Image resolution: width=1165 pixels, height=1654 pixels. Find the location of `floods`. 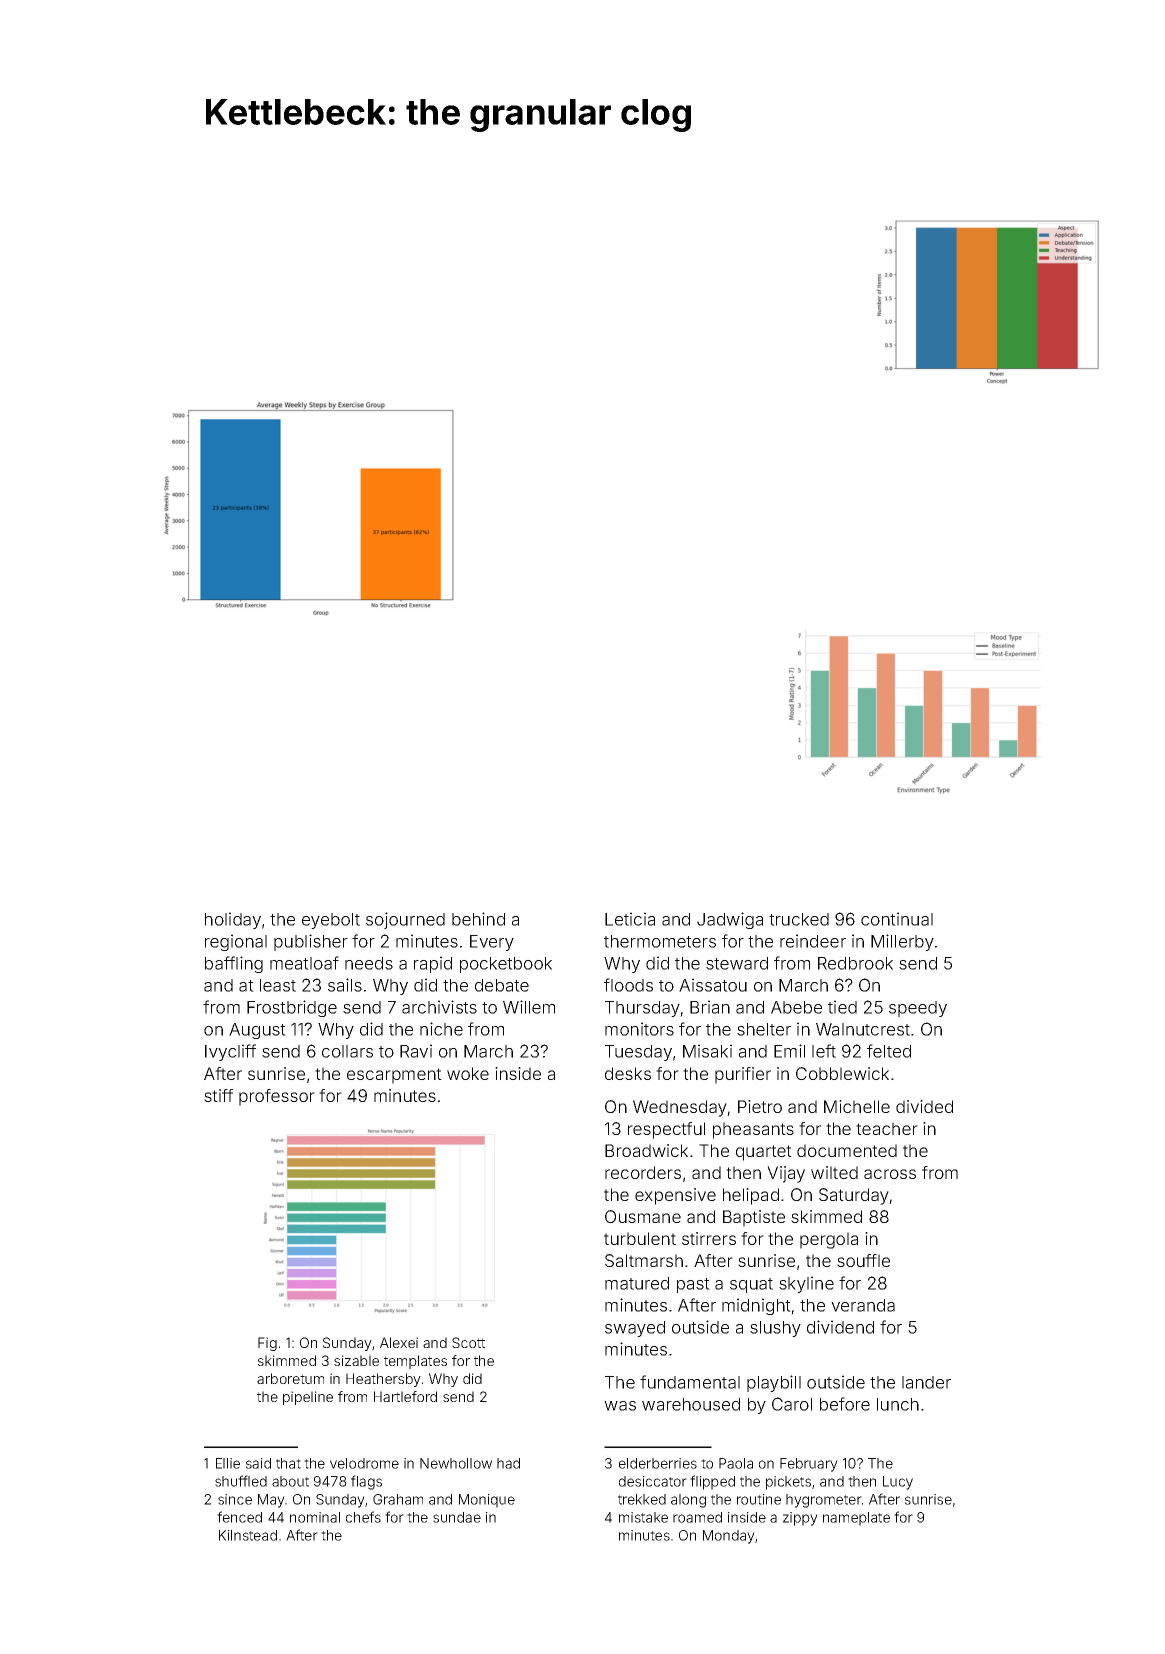

floods is located at coordinates (628, 985).
